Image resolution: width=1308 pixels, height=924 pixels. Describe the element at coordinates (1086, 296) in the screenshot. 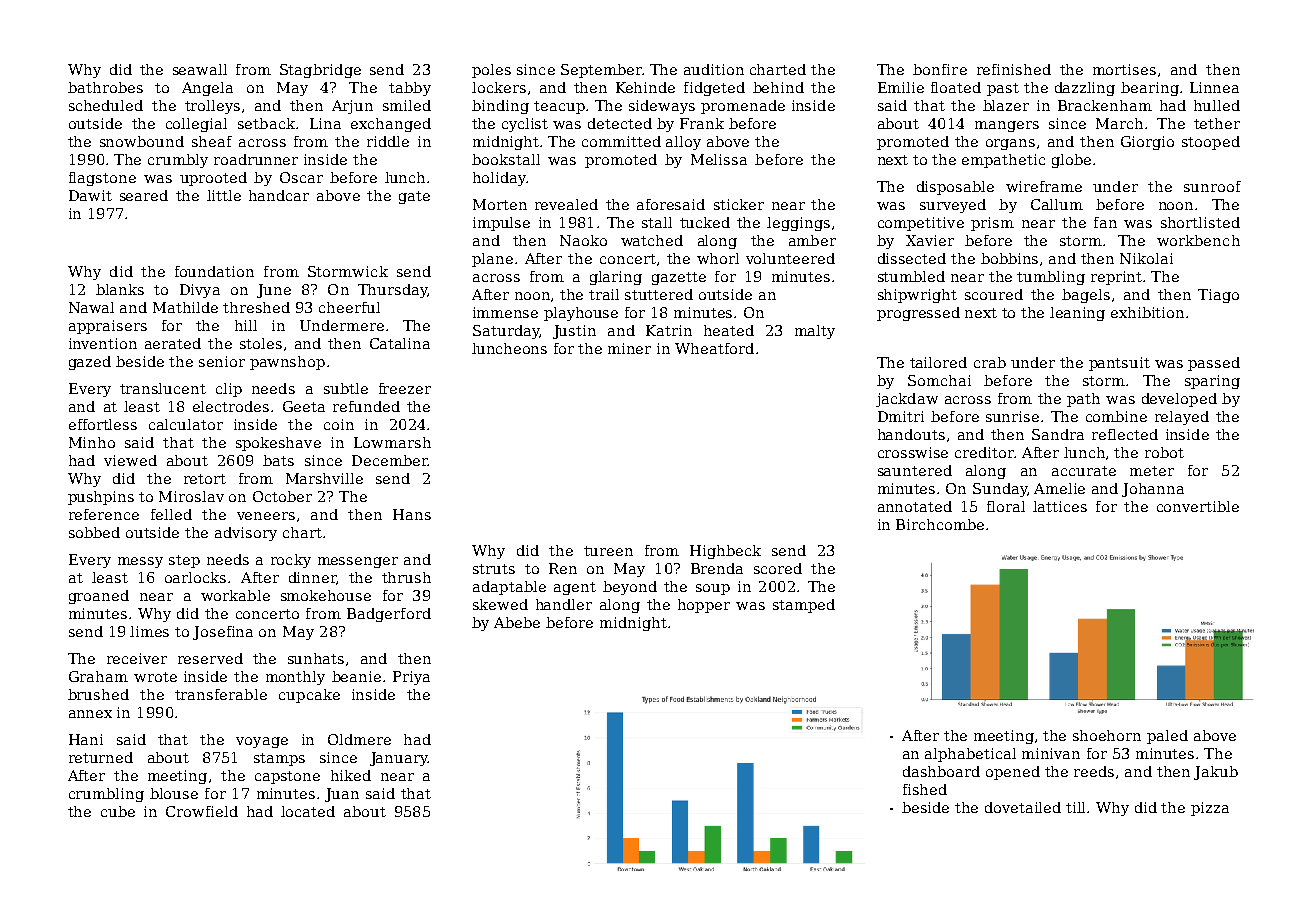

I see `bagels` at that location.
